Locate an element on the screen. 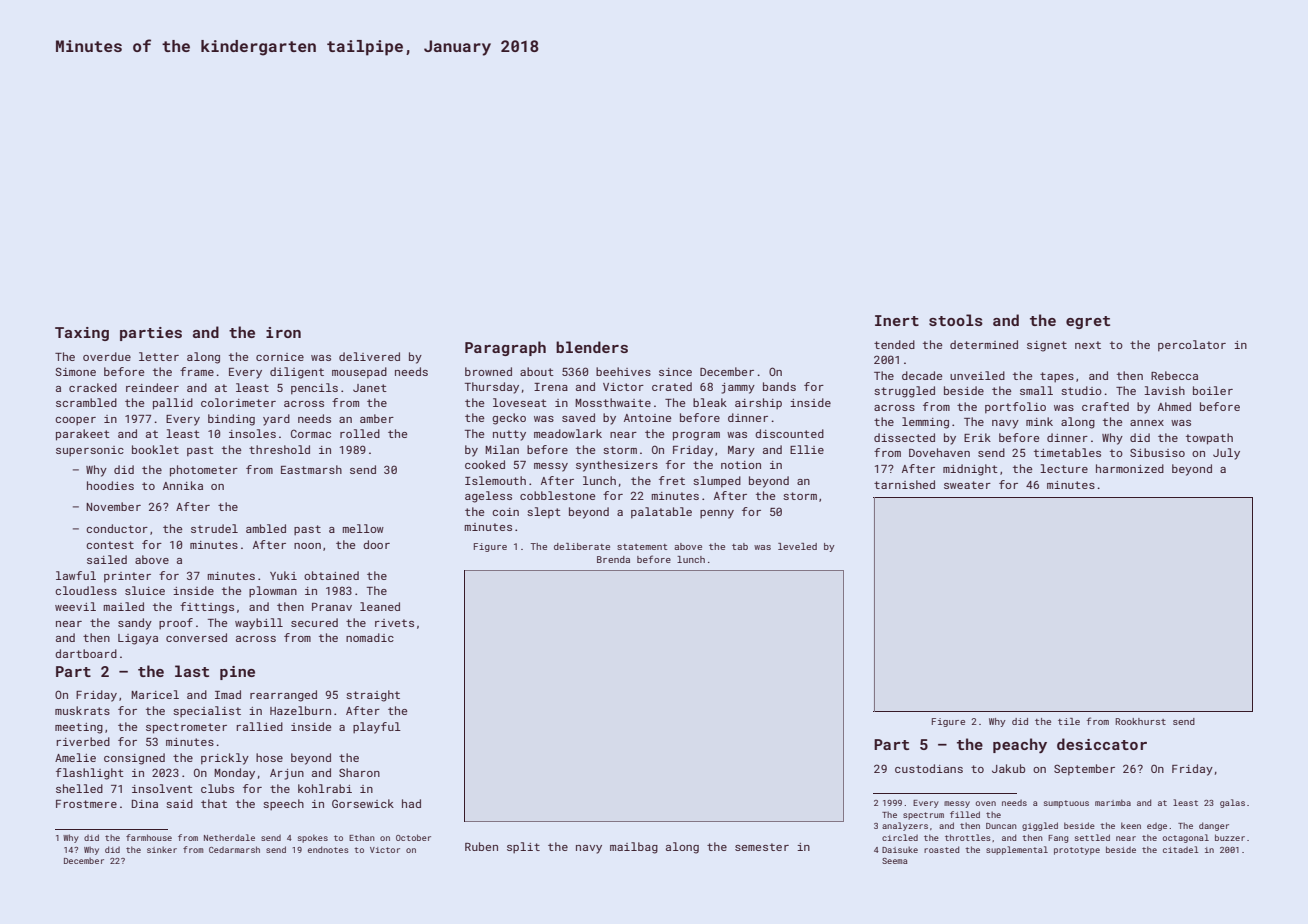 The width and height of the screenshot is (1308, 924). Inert is located at coordinates (897, 320).
